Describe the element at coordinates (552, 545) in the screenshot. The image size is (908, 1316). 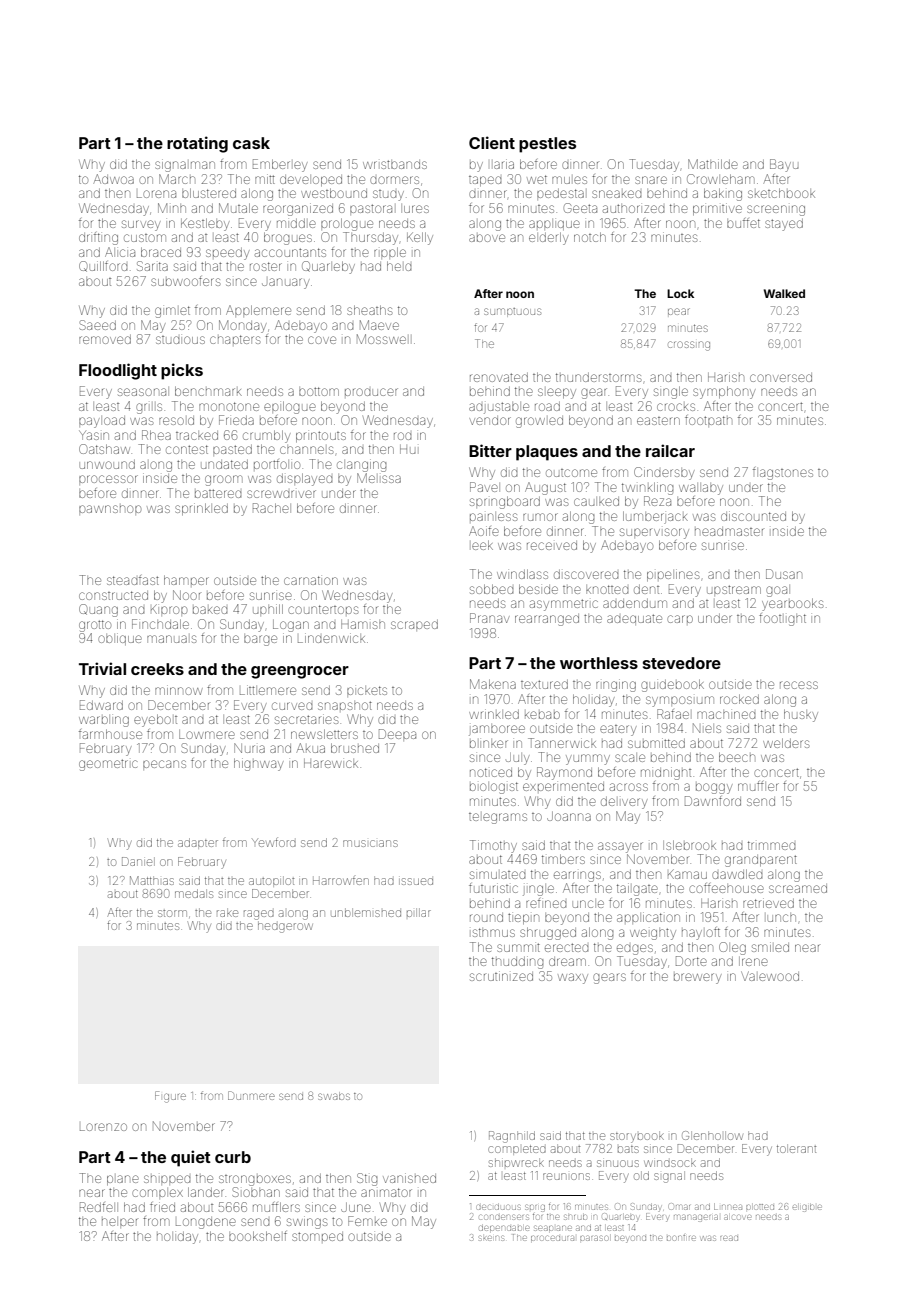
I see `received` at that location.
